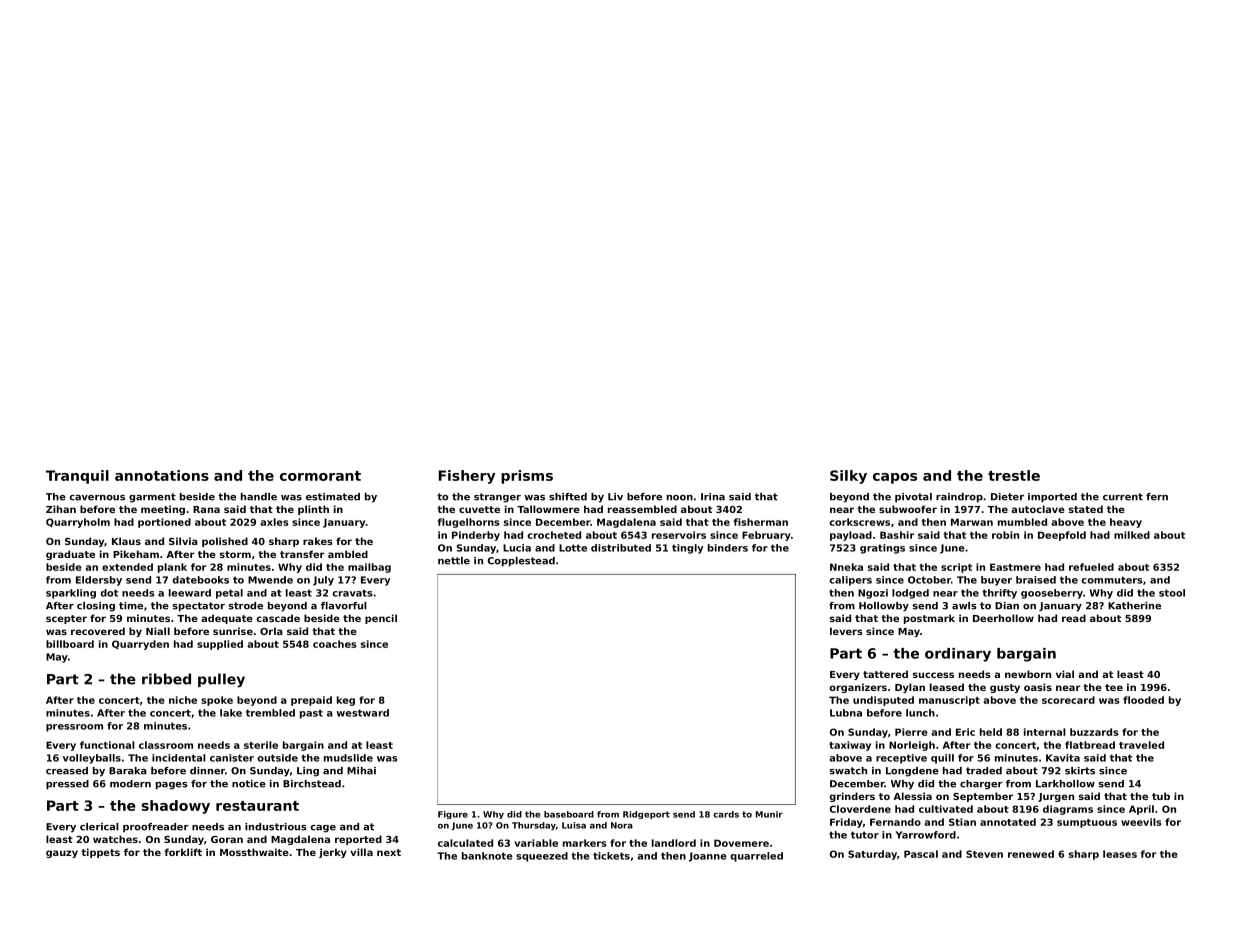 The width and height of the image is (1233, 952). I want to click on Mihai, so click(361, 771).
